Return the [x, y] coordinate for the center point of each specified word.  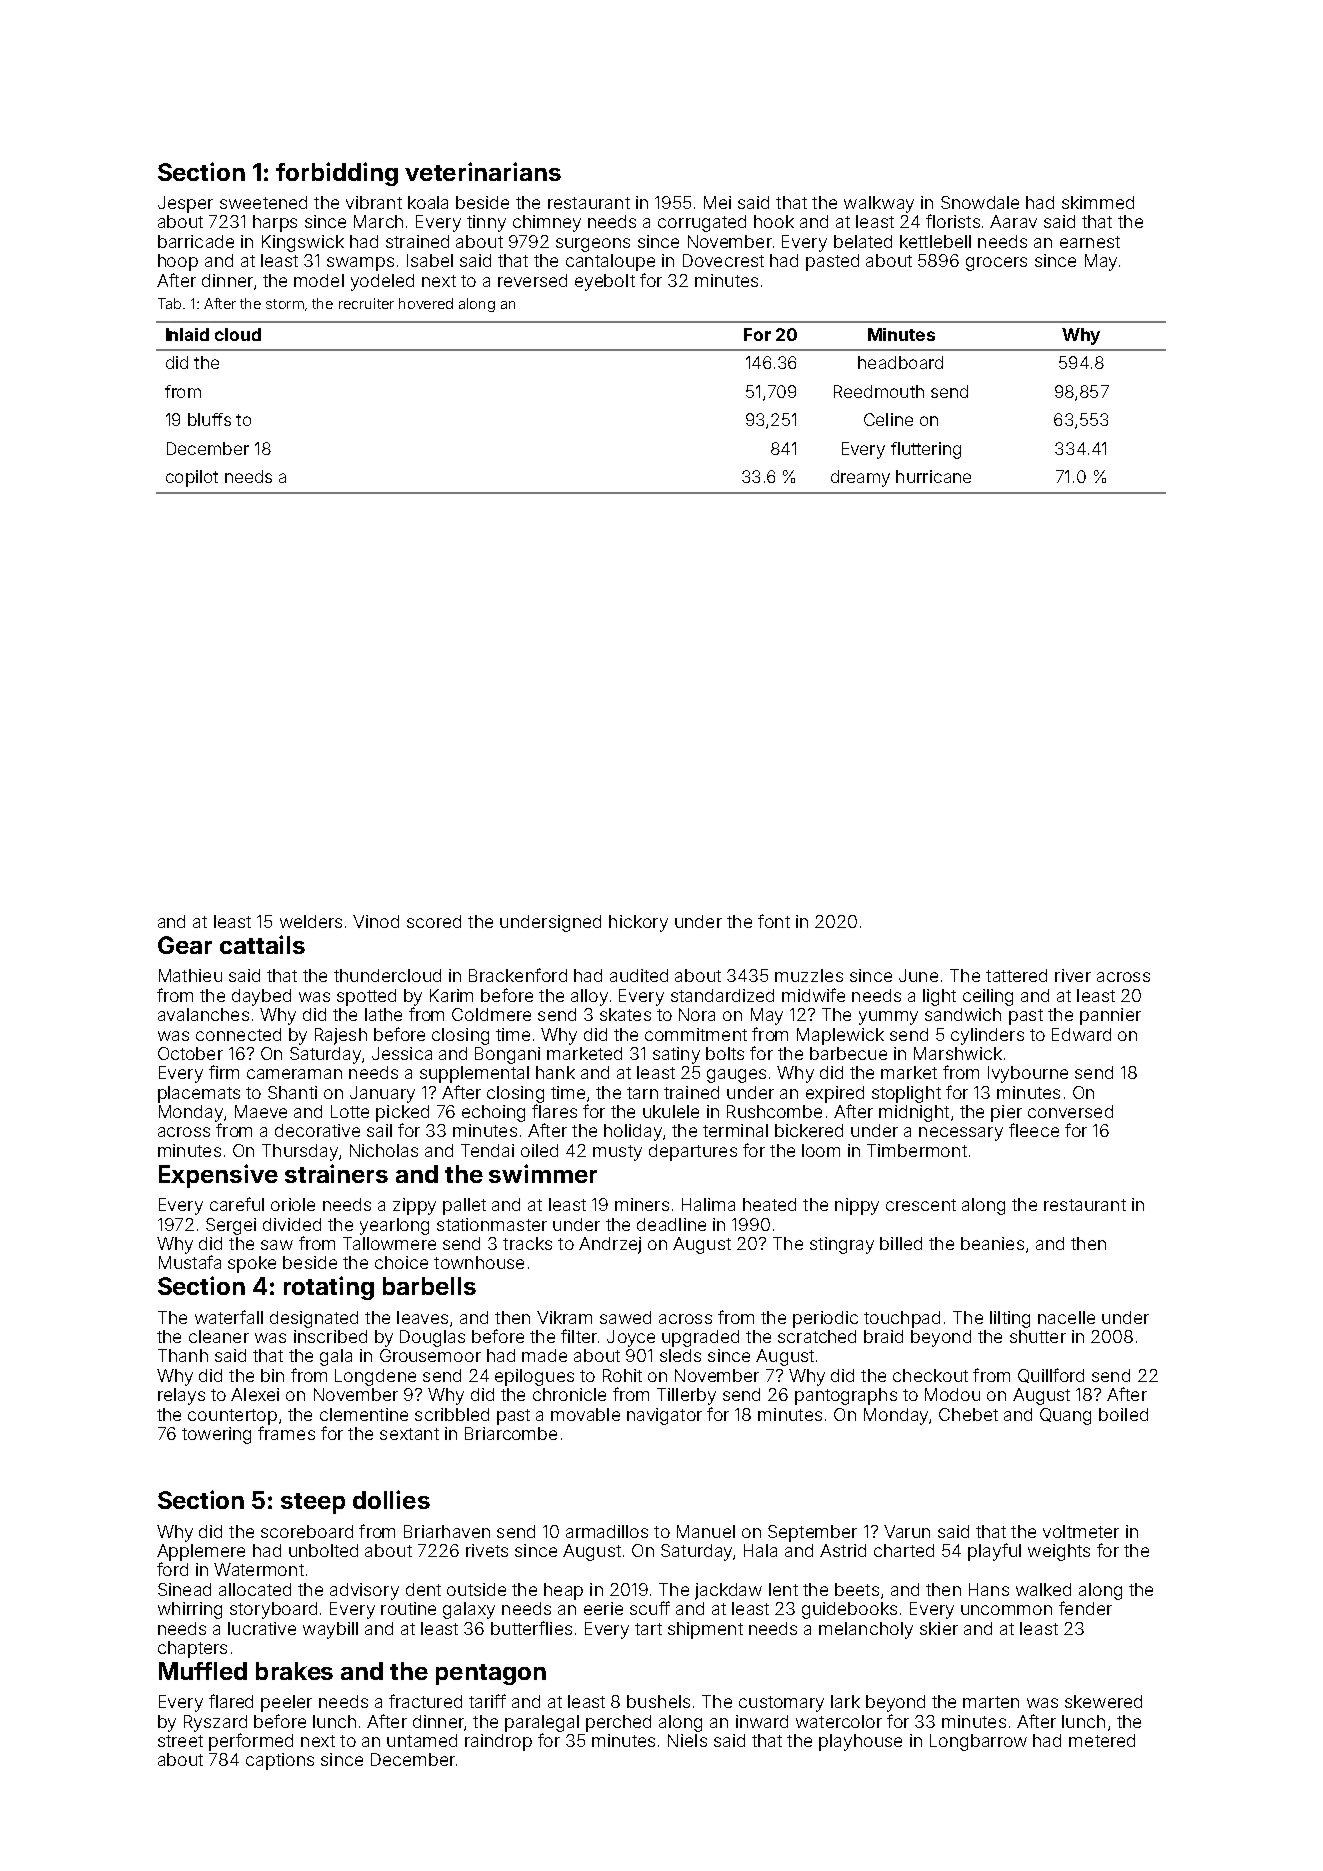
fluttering [926, 450]
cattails [262, 944]
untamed [422, 1740]
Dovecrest [723, 260]
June [918, 975]
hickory [638, 923]
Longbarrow [978, 1742]
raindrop [498, 1742]
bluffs [209, 419]
